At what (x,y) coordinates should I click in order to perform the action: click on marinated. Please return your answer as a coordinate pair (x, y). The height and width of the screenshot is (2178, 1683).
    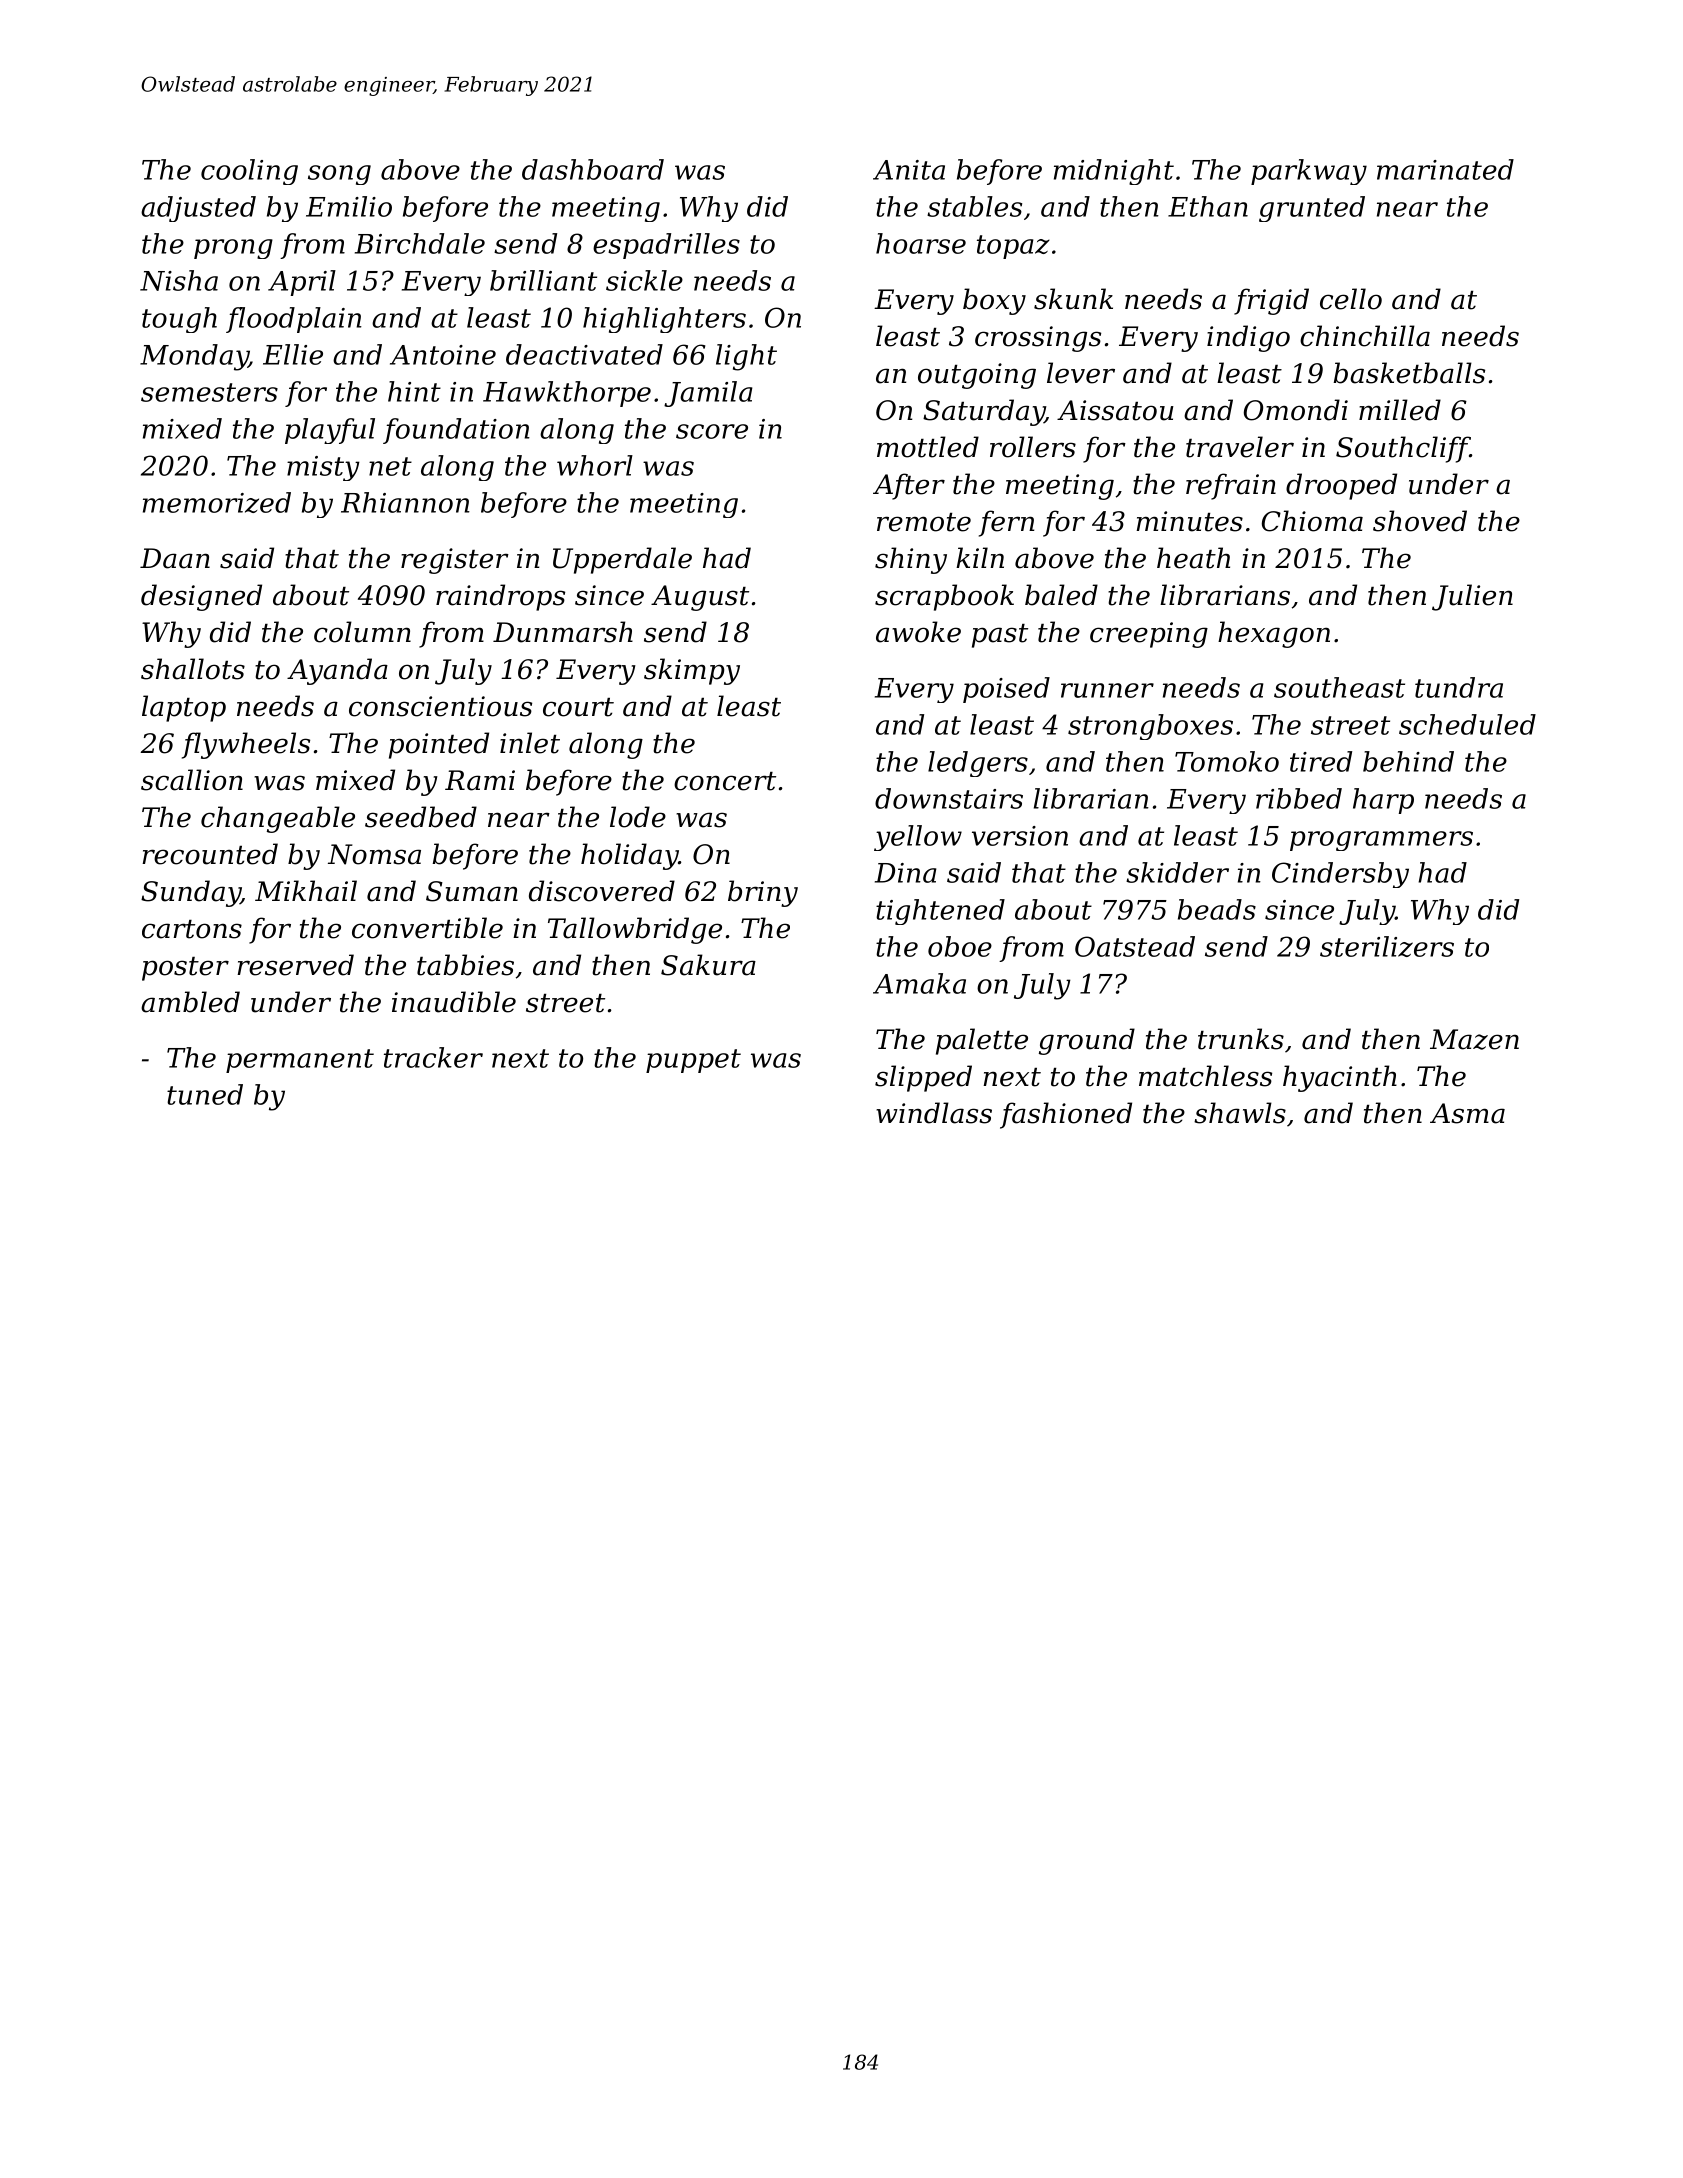
    Looking at the image, I should click on (1445, 169).
